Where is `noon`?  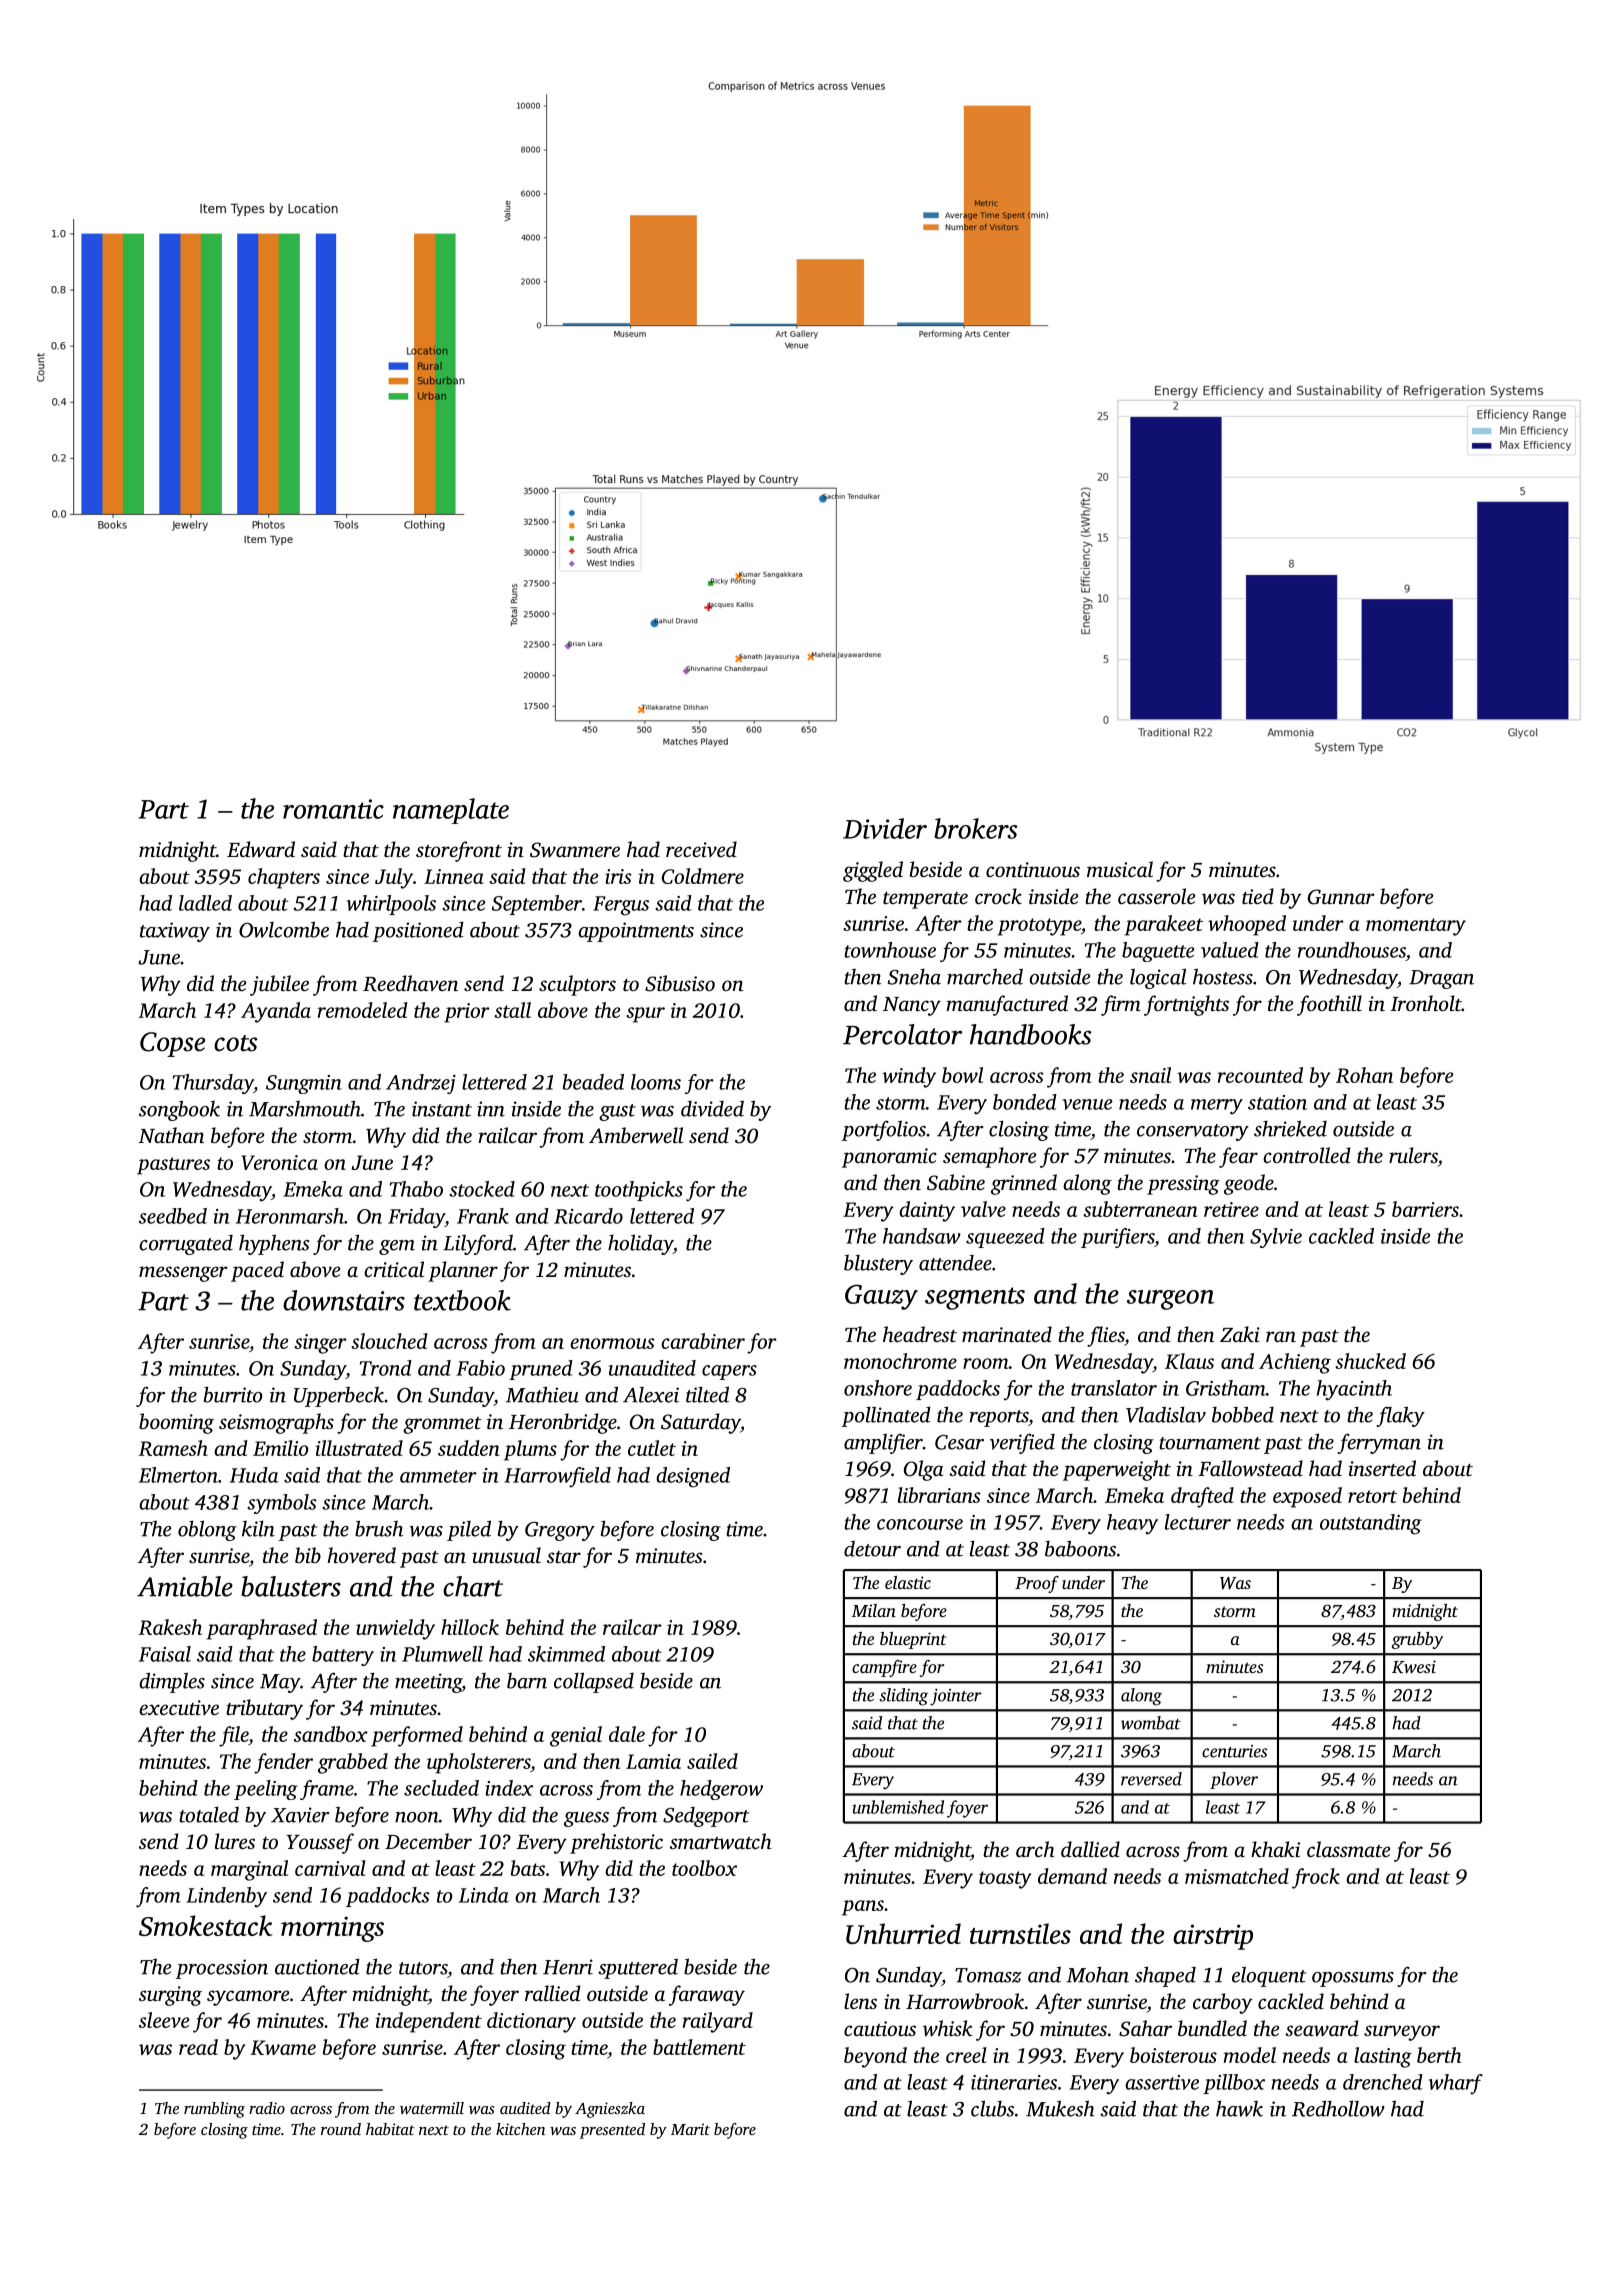
noon is located at coordinates (417, 1817).
